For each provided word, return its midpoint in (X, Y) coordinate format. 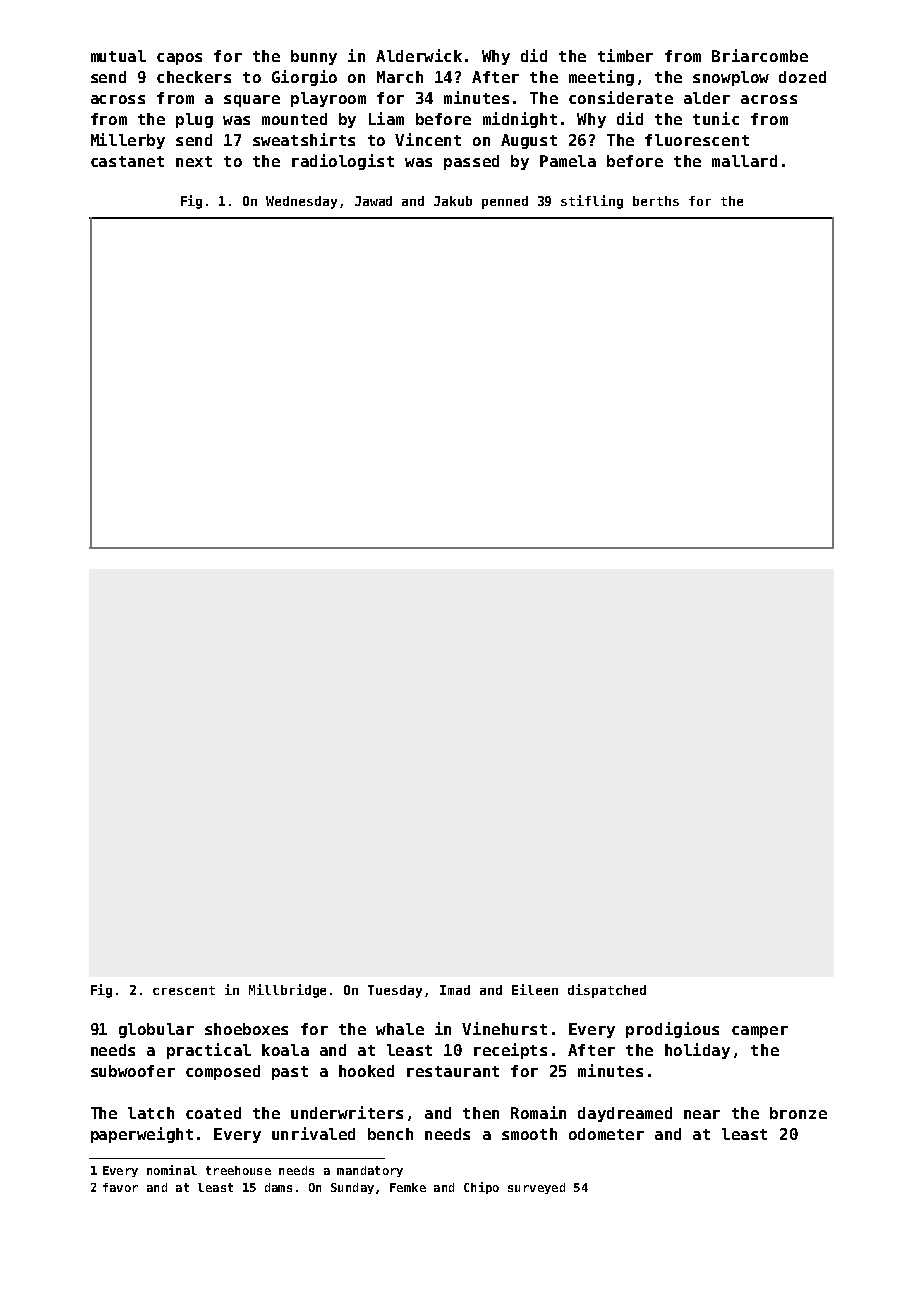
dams (278, 1187)
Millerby (128, 141)
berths (656, 201)
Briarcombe (760, 55)
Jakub (453, 201)
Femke (408, 1187)
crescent (184, 990)
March (400, 77)
